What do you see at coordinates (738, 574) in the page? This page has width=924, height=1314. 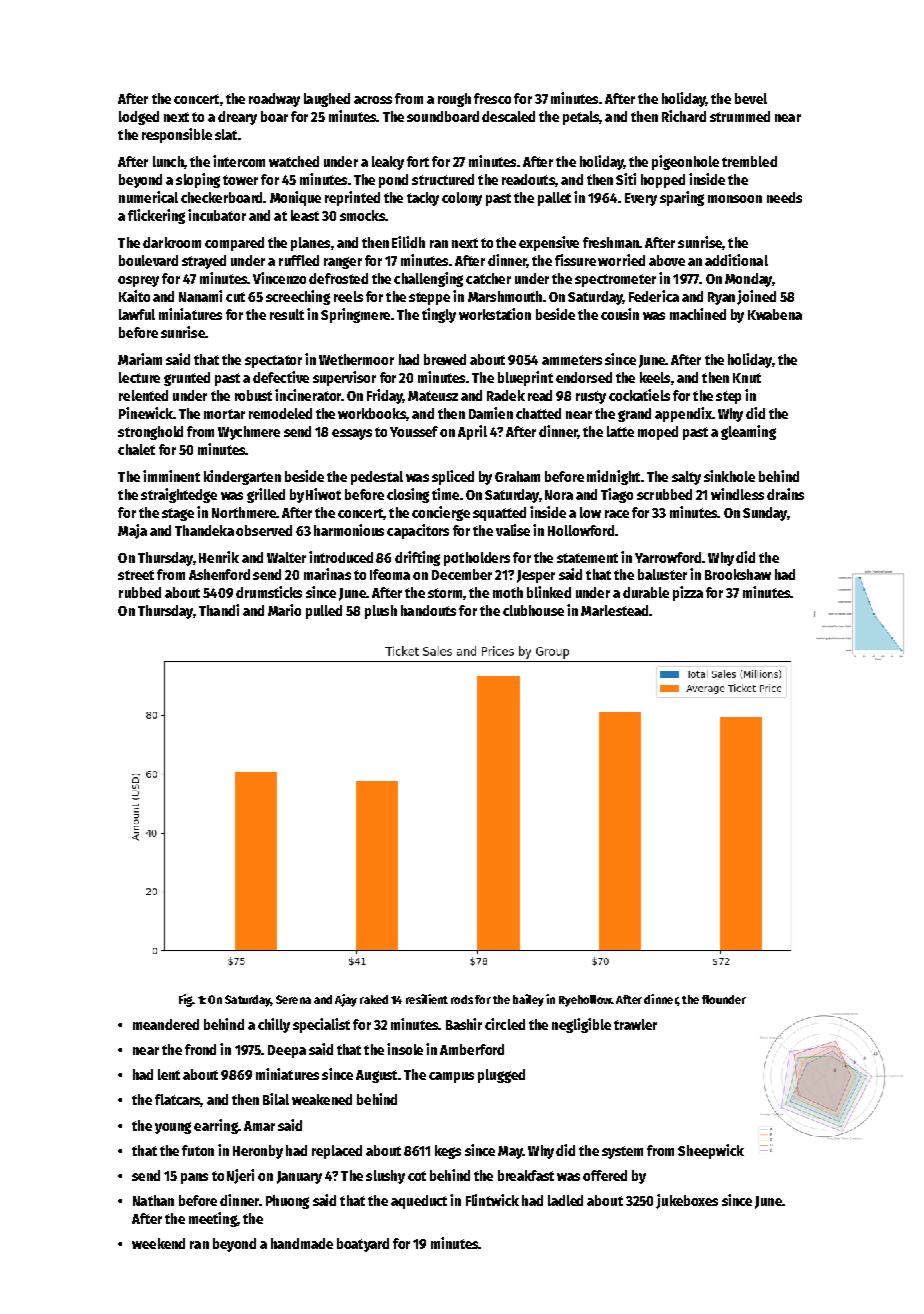 I see `Brookshaw` at bounding box center [738, 574].
